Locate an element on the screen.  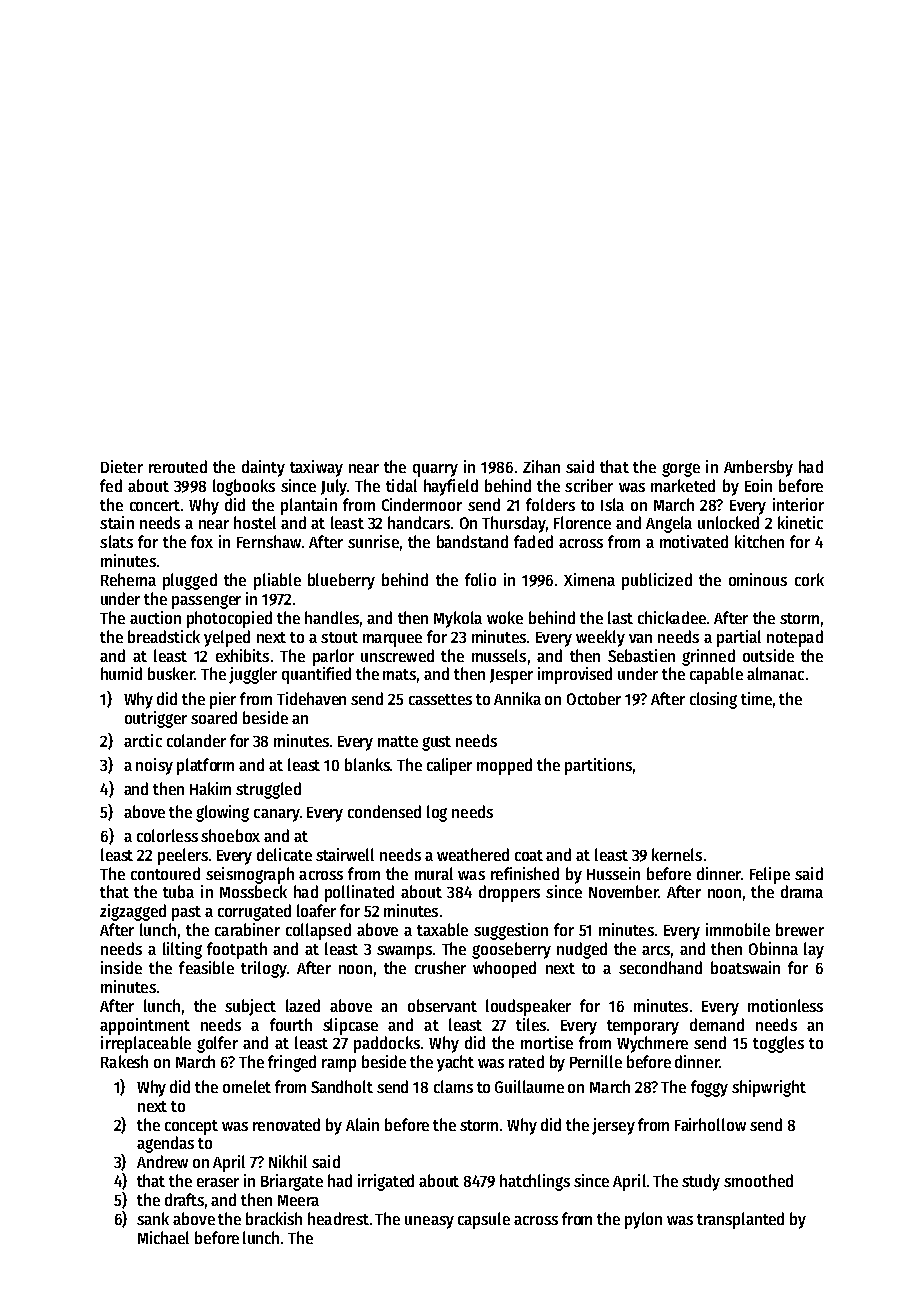
auction is located at coordinates (155, 617).
